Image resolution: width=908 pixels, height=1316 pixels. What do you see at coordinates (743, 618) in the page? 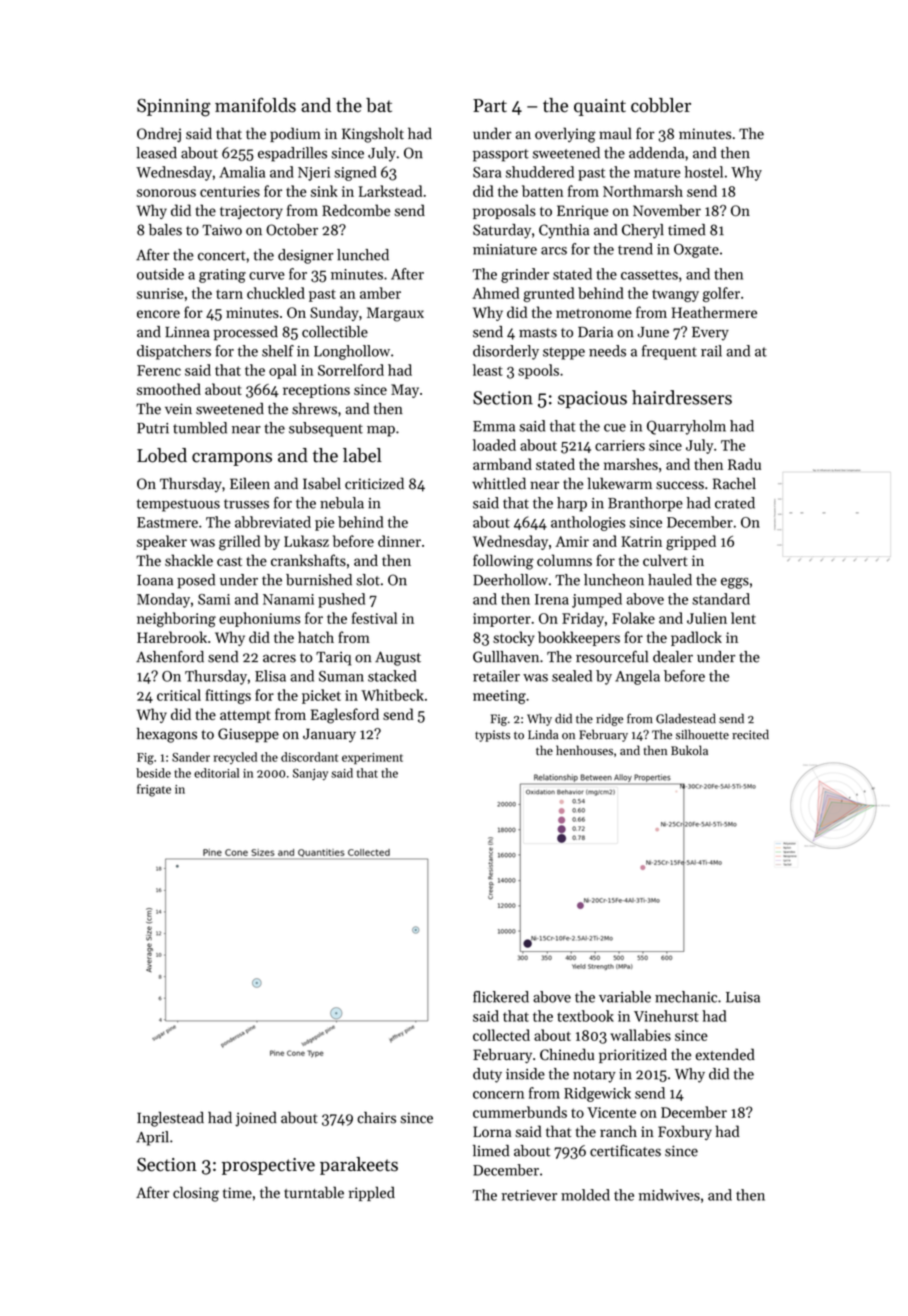
I see `lent` at bounding box center [743, 618].
